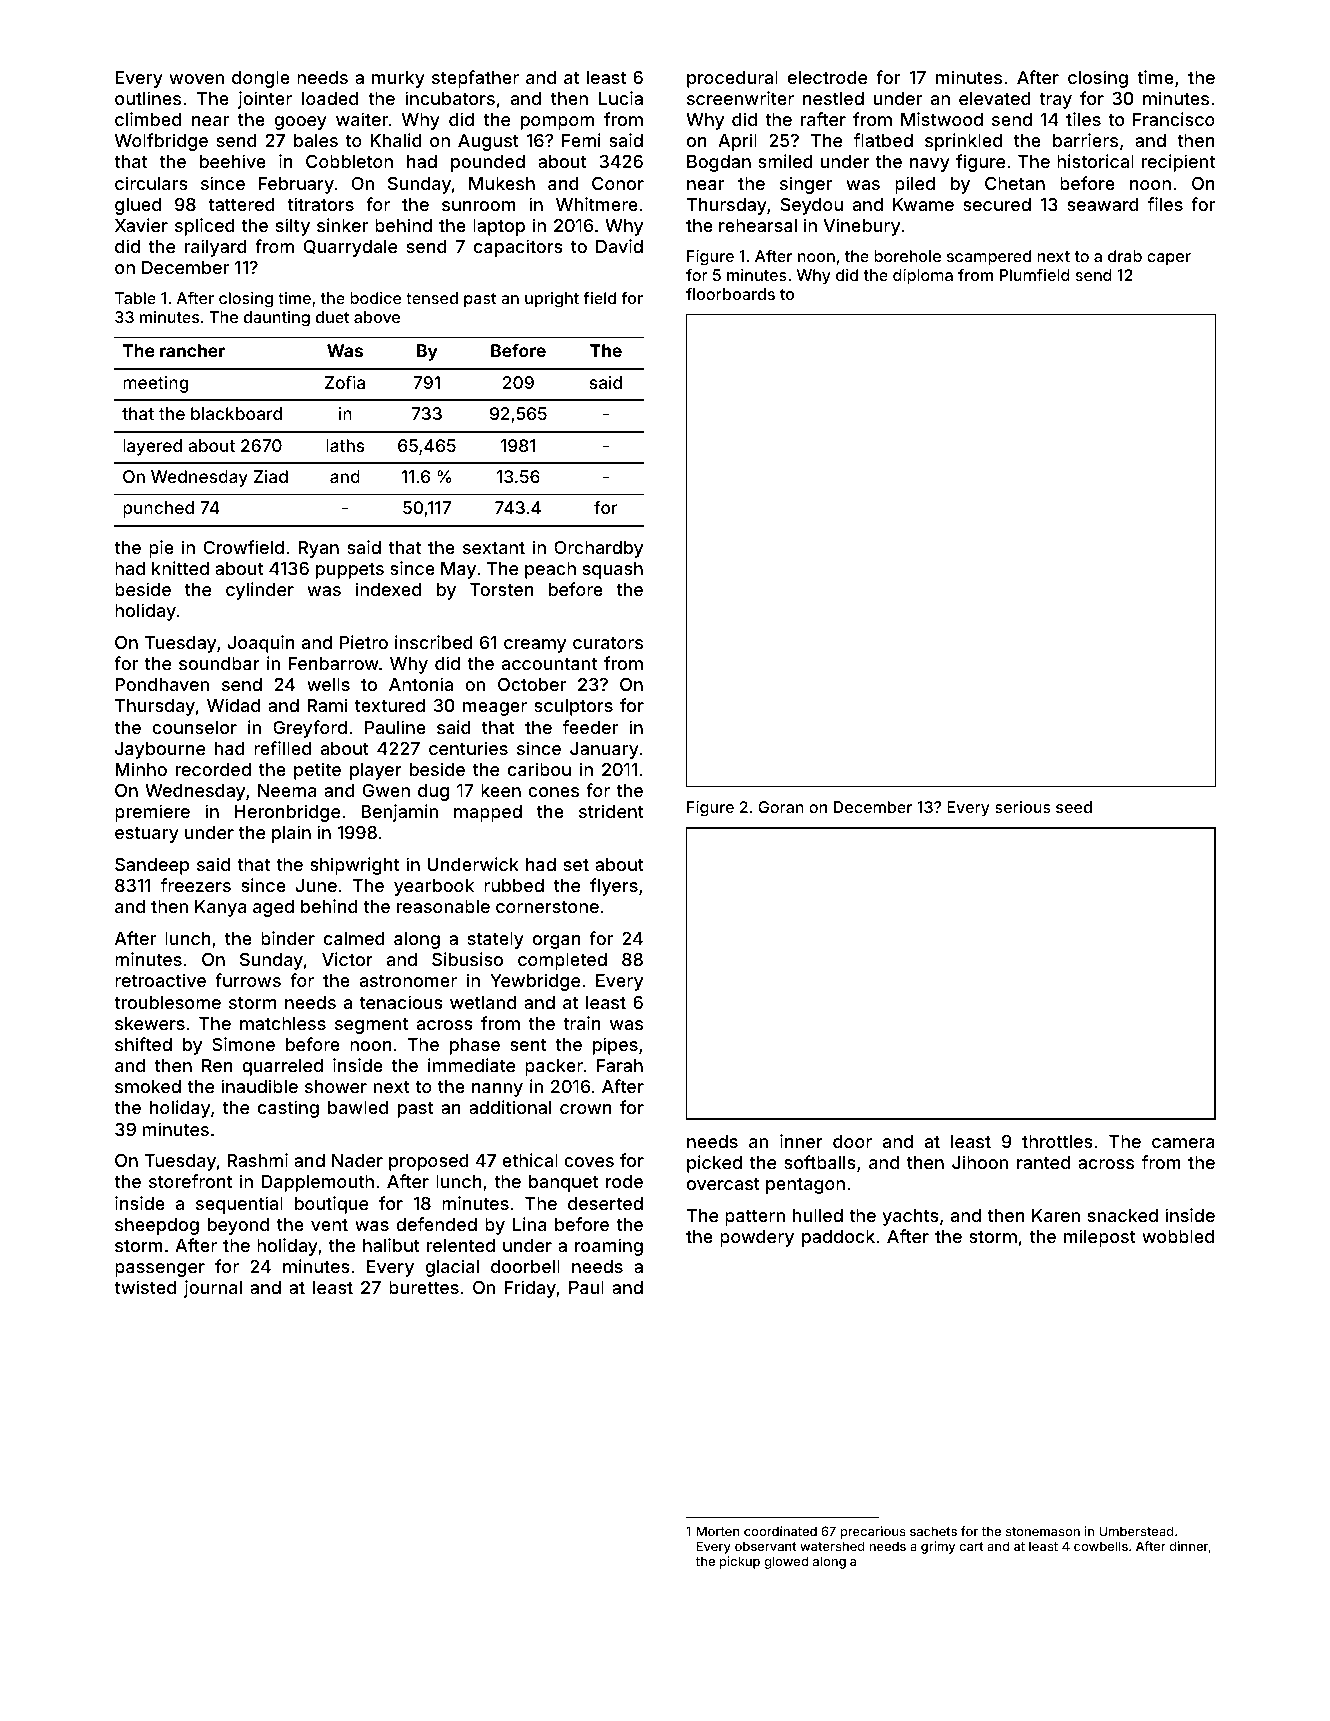 The height and width of the image is (1721, 1330). What do you see at coordinates (786, 1562) in the image?
I see `glowed` at bounding box center [786, 1562].
